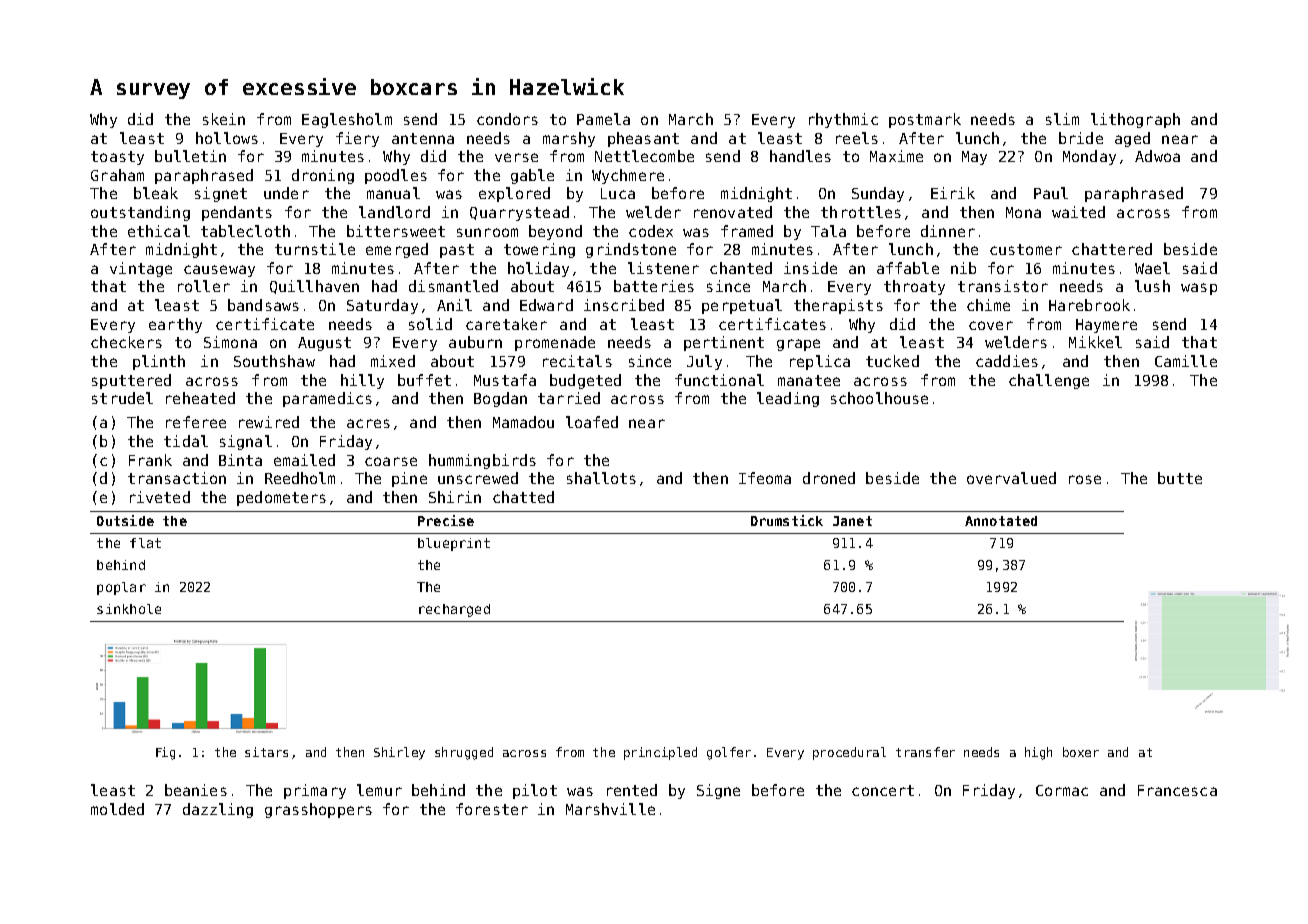  Describe the element at coordinates (482, 461) in the screenshot. I see `hummingbirds` at that location.
